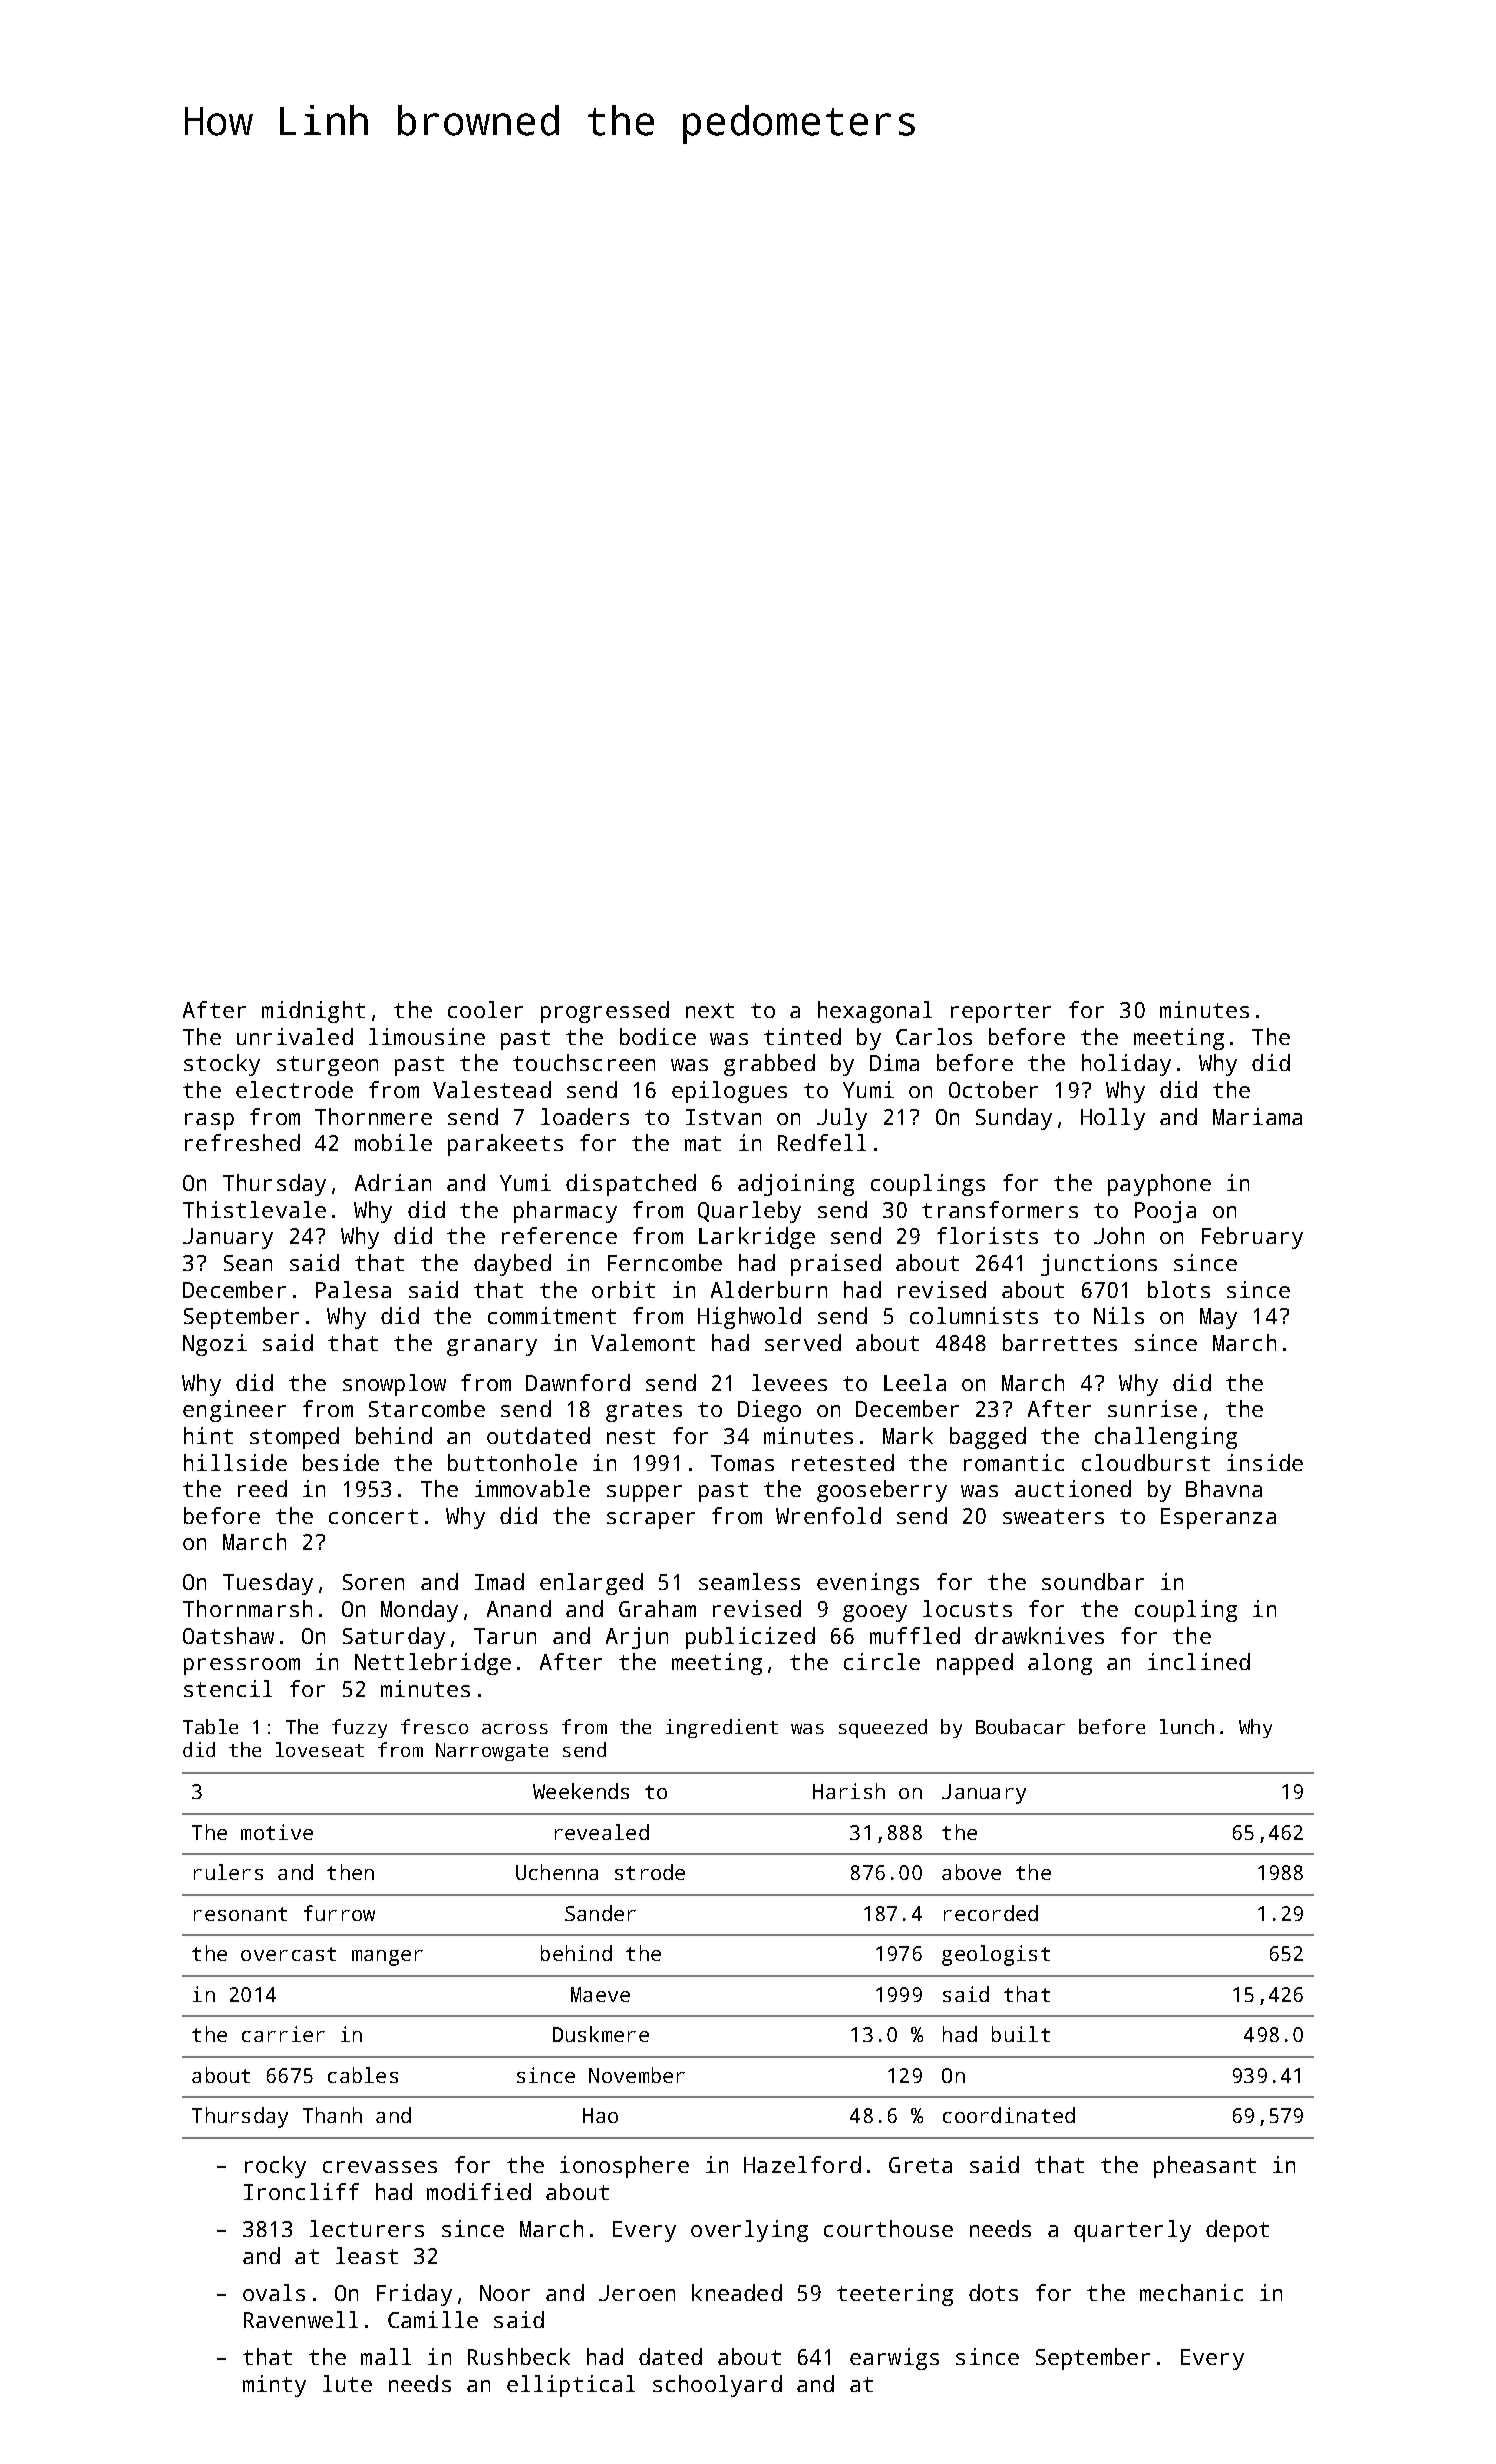  Describe the element at coordinates (222, 1065) in the screenshot. I see `stocky` at that location.
